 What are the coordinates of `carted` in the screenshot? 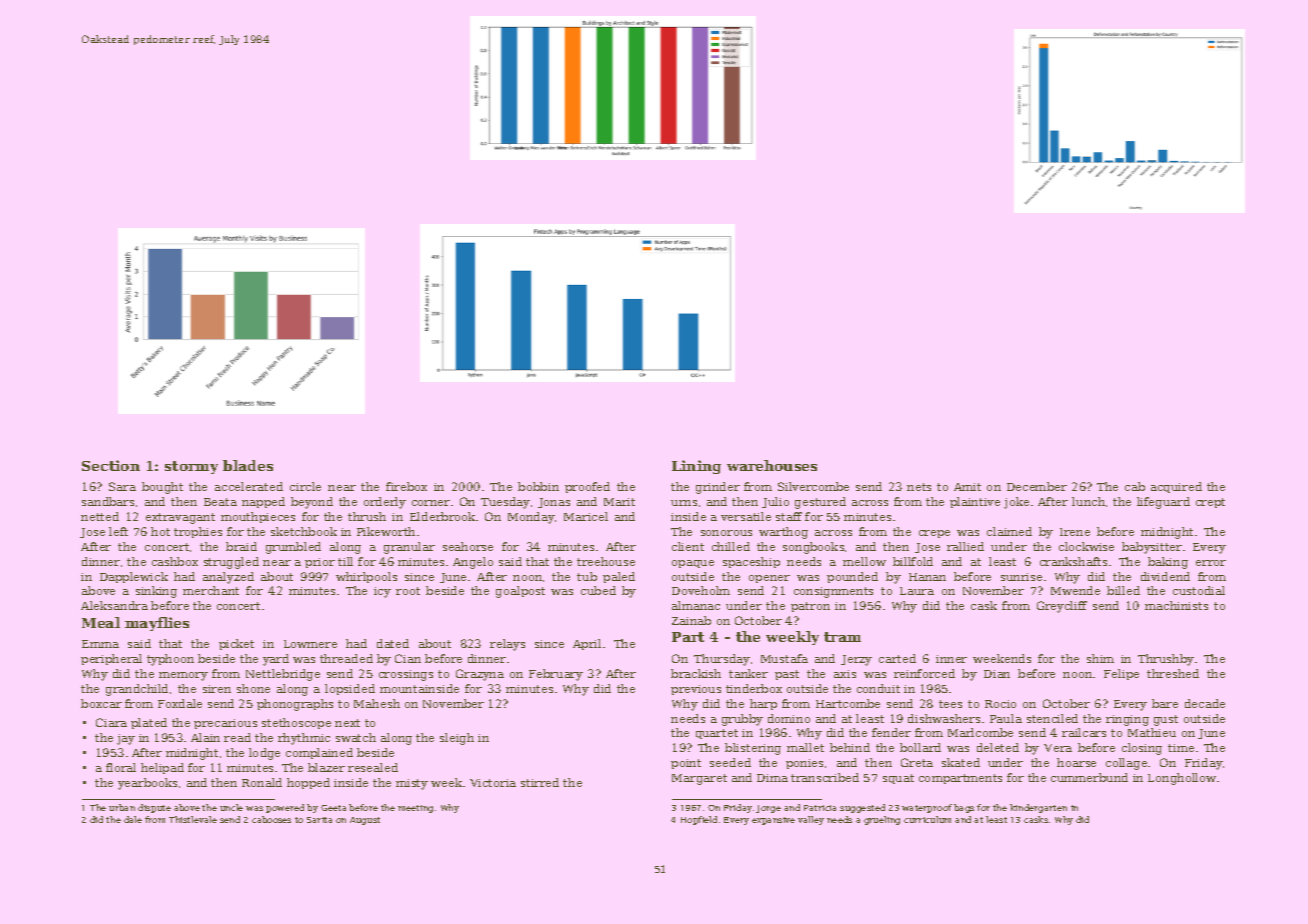 It's located at (897, 658).
